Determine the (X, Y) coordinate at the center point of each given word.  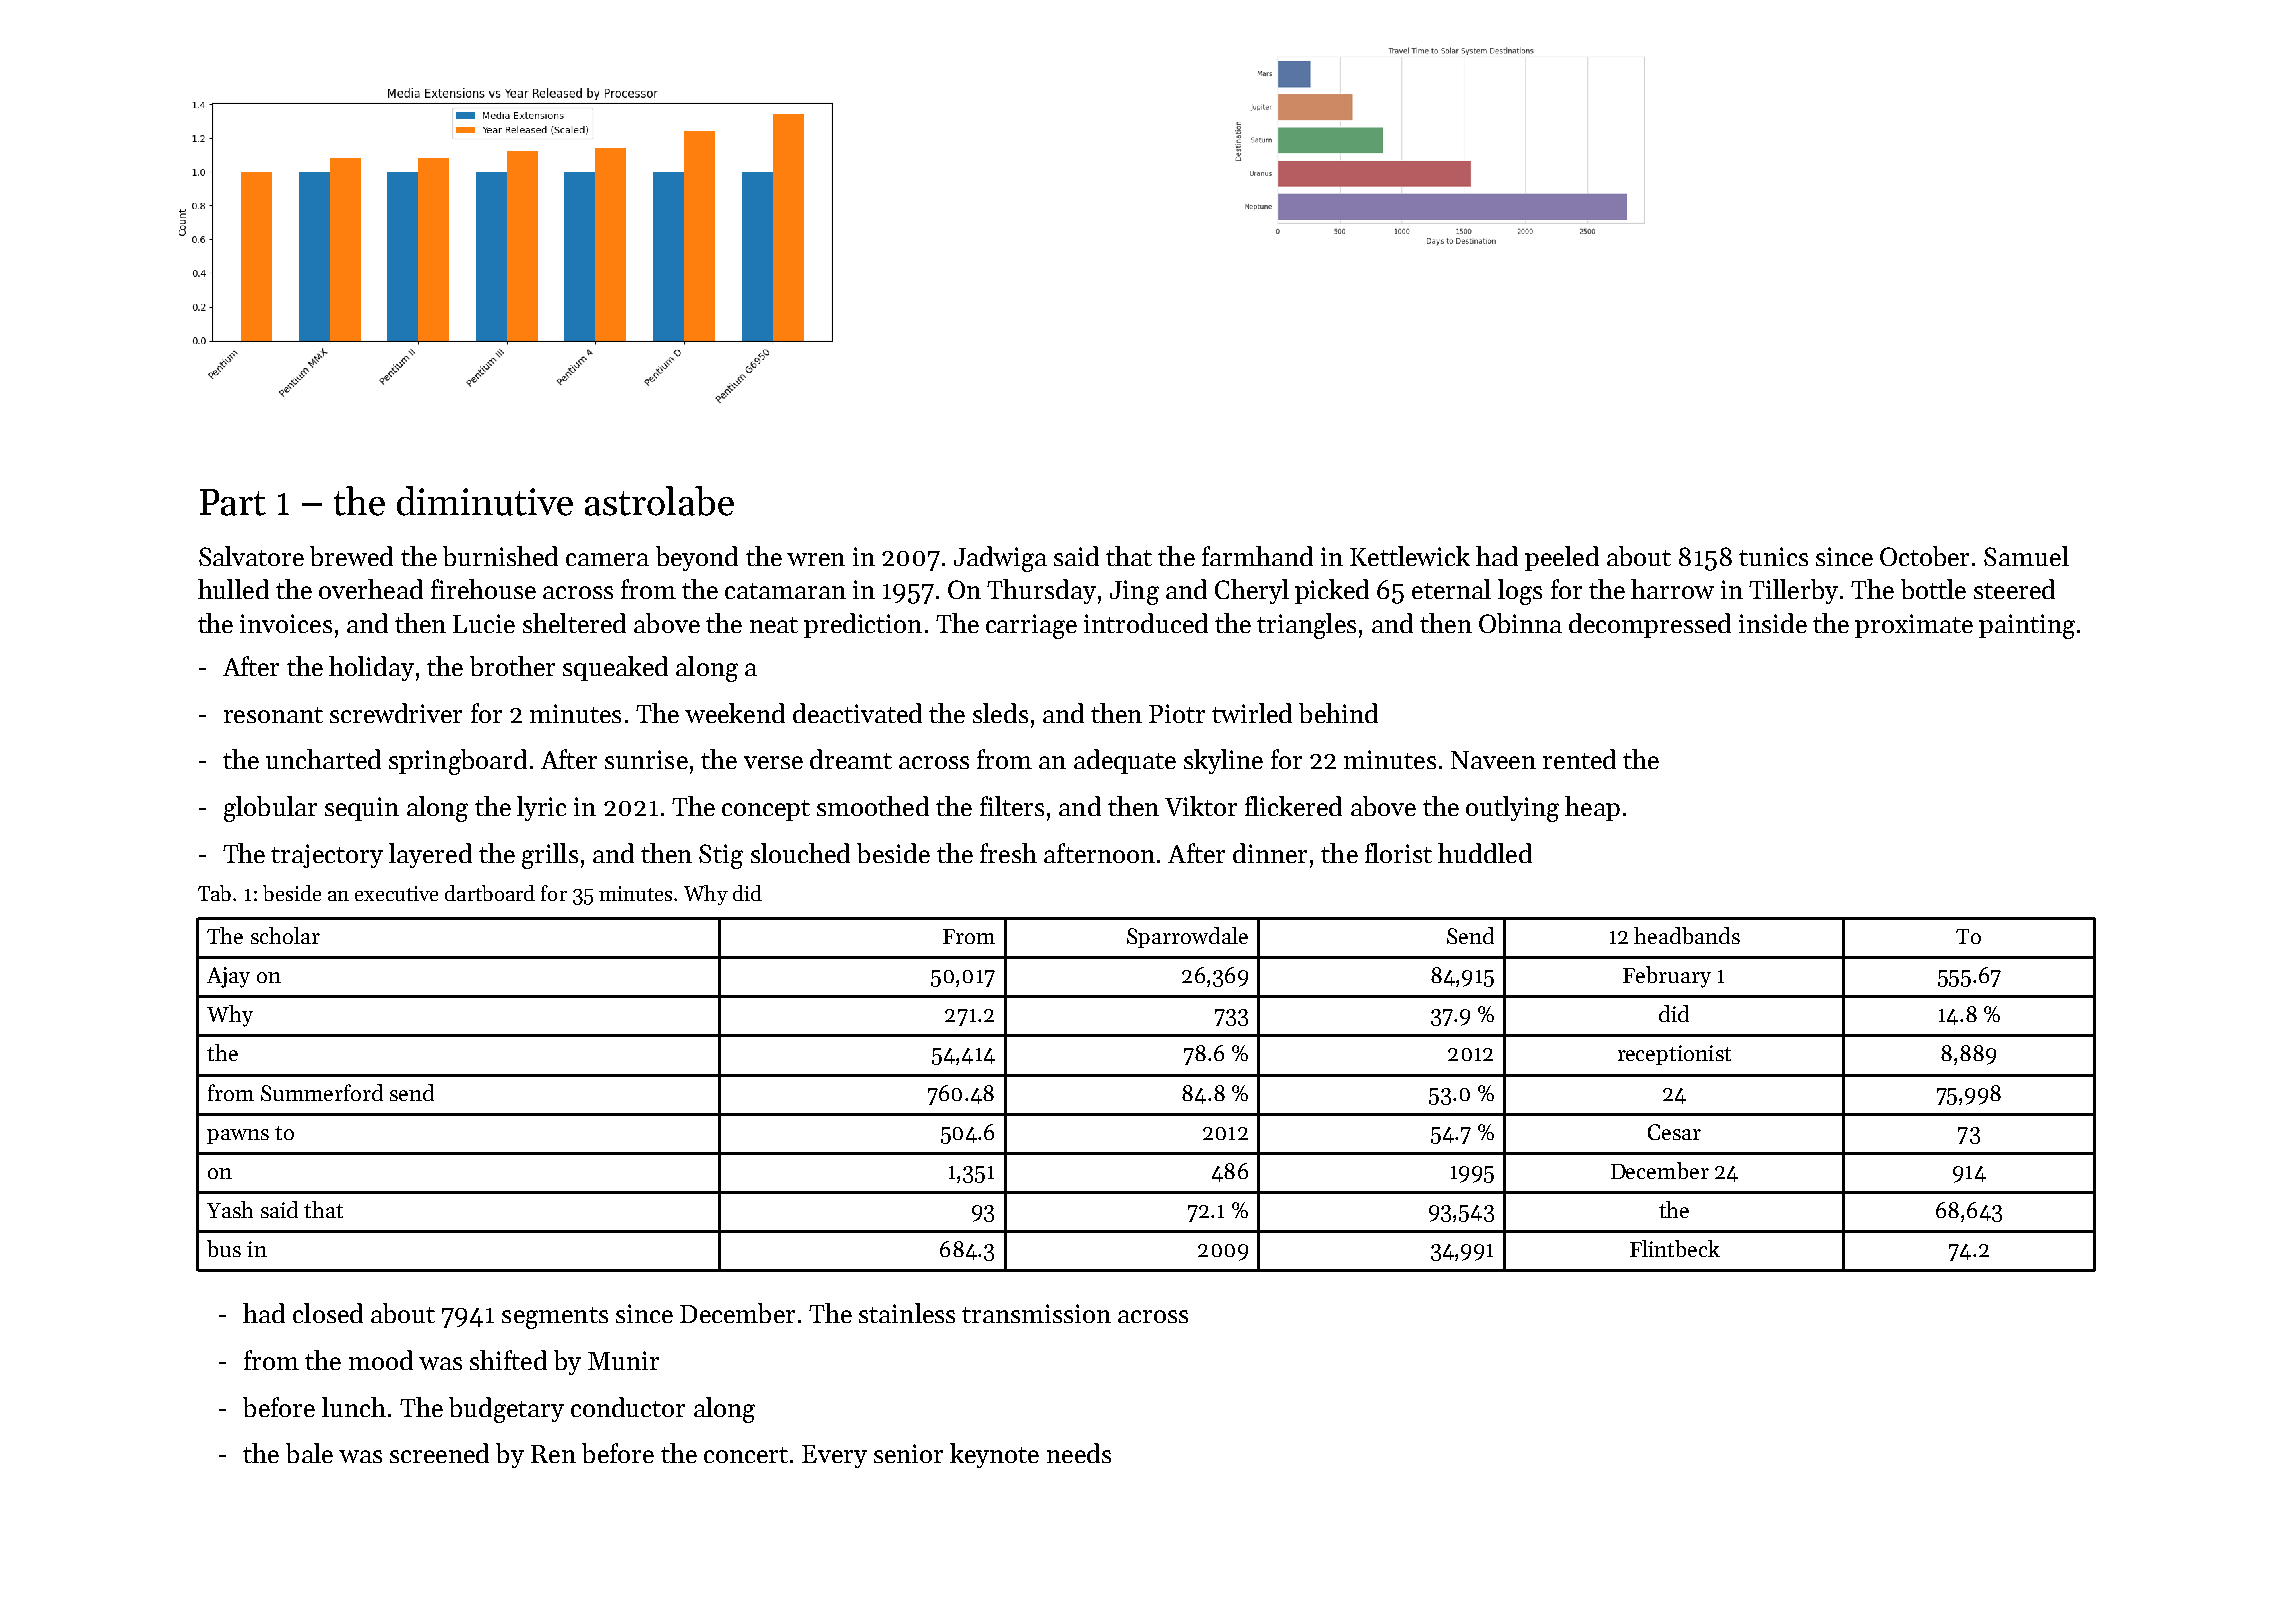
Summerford (322, 1092)
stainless (907, 1313)
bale (309, 1453)
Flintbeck (1675, 1248)
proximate (1914, 626)
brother (512, 666)
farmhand (1257, 556)
